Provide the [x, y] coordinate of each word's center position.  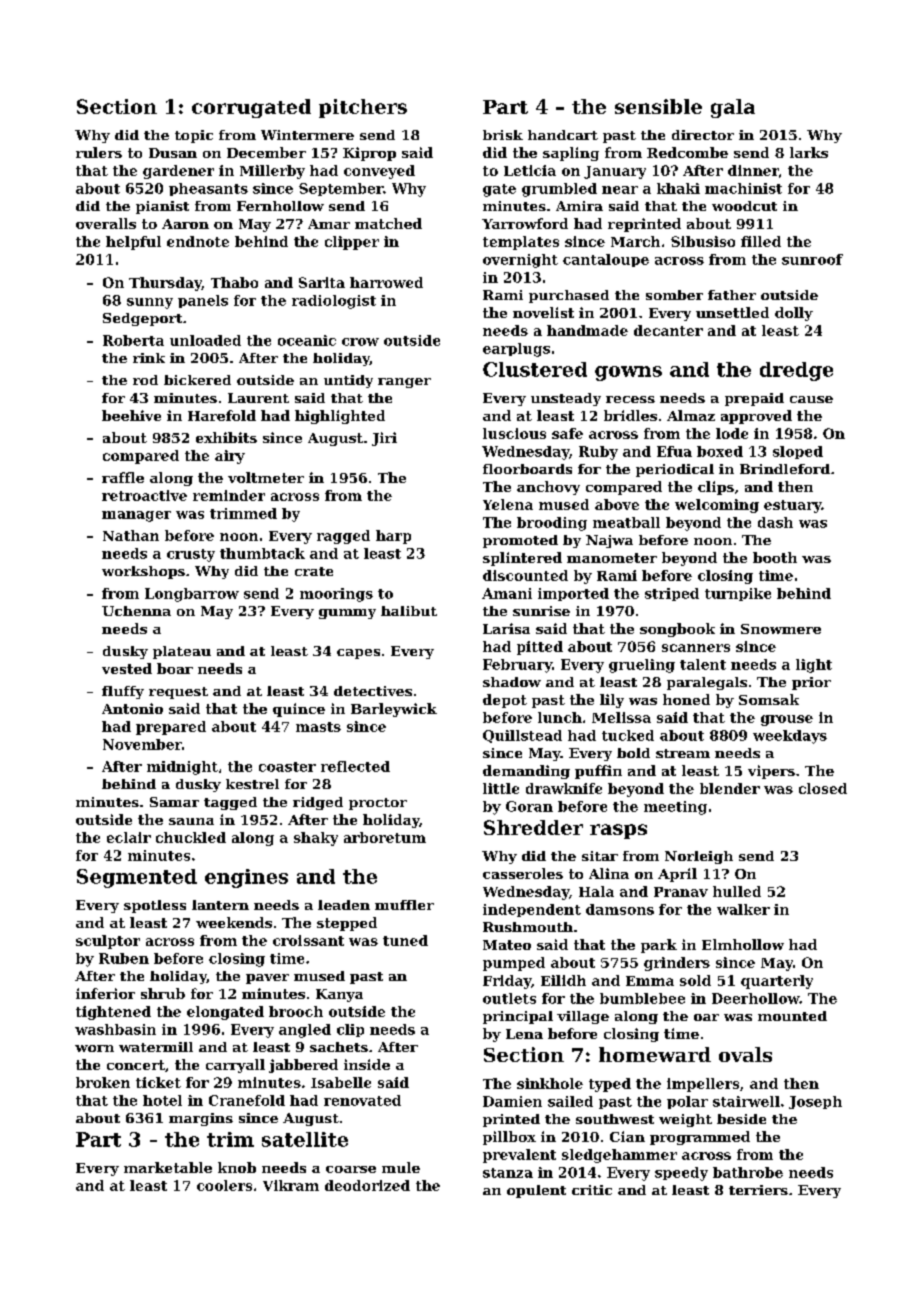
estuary [793, 506]
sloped [798, 452]
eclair [129, 837]
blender [730, 788]
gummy [347, 614]
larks [809, 152]
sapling [571, 154]
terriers [758, 1190]
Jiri [384, 439]
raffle [123, 477]
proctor [378, 804]
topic [194, 136]
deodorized [367, 1185]
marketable [168, 1167]
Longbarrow [192, 595]
